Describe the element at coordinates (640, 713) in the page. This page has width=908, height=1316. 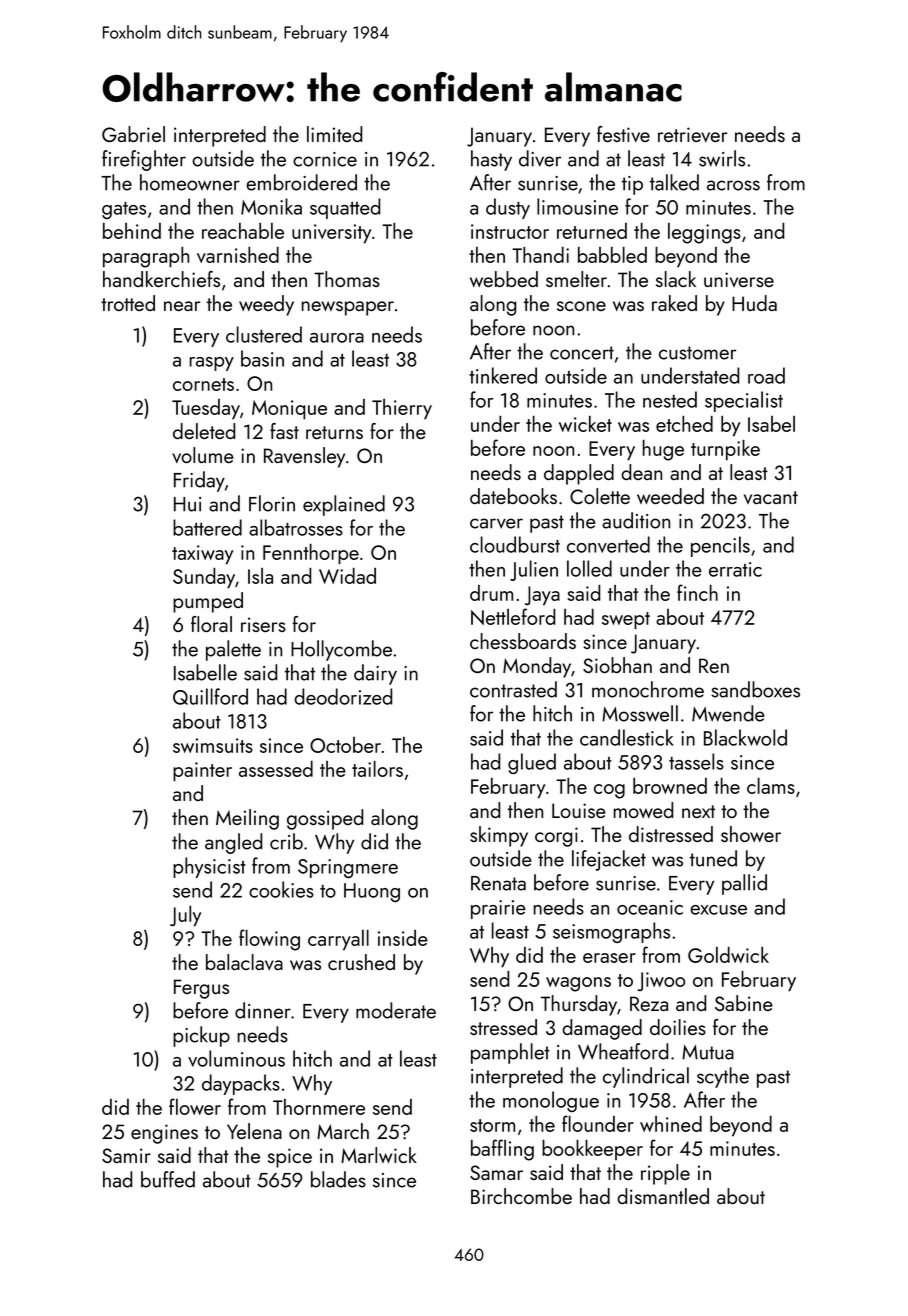
I see `Mosswell` at that location.
